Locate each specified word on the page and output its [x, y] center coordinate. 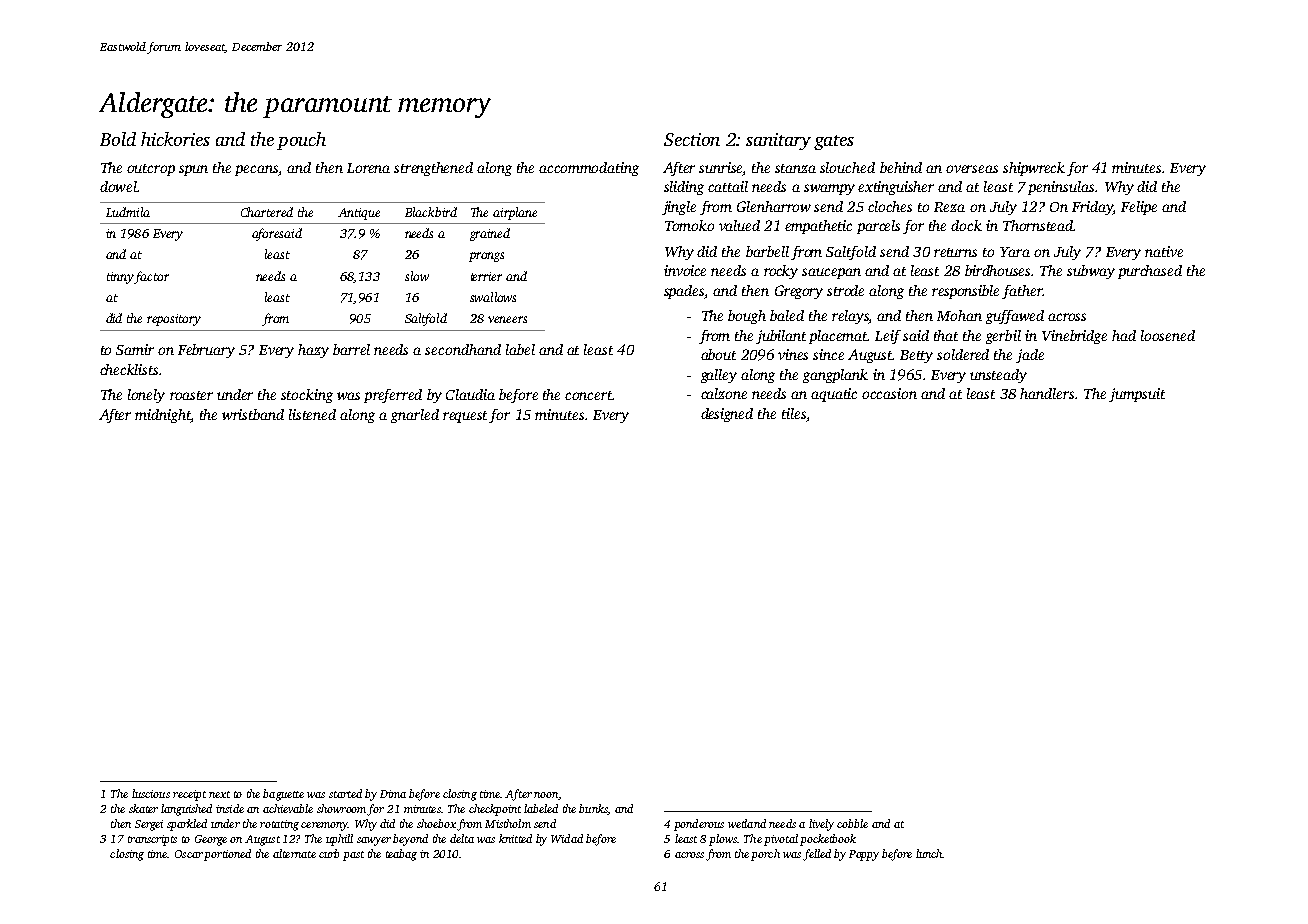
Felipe [1139, 208]
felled [817, 855]
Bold [118, 139]
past [353, 856]
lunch [929, 853]
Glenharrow [774, 206]
